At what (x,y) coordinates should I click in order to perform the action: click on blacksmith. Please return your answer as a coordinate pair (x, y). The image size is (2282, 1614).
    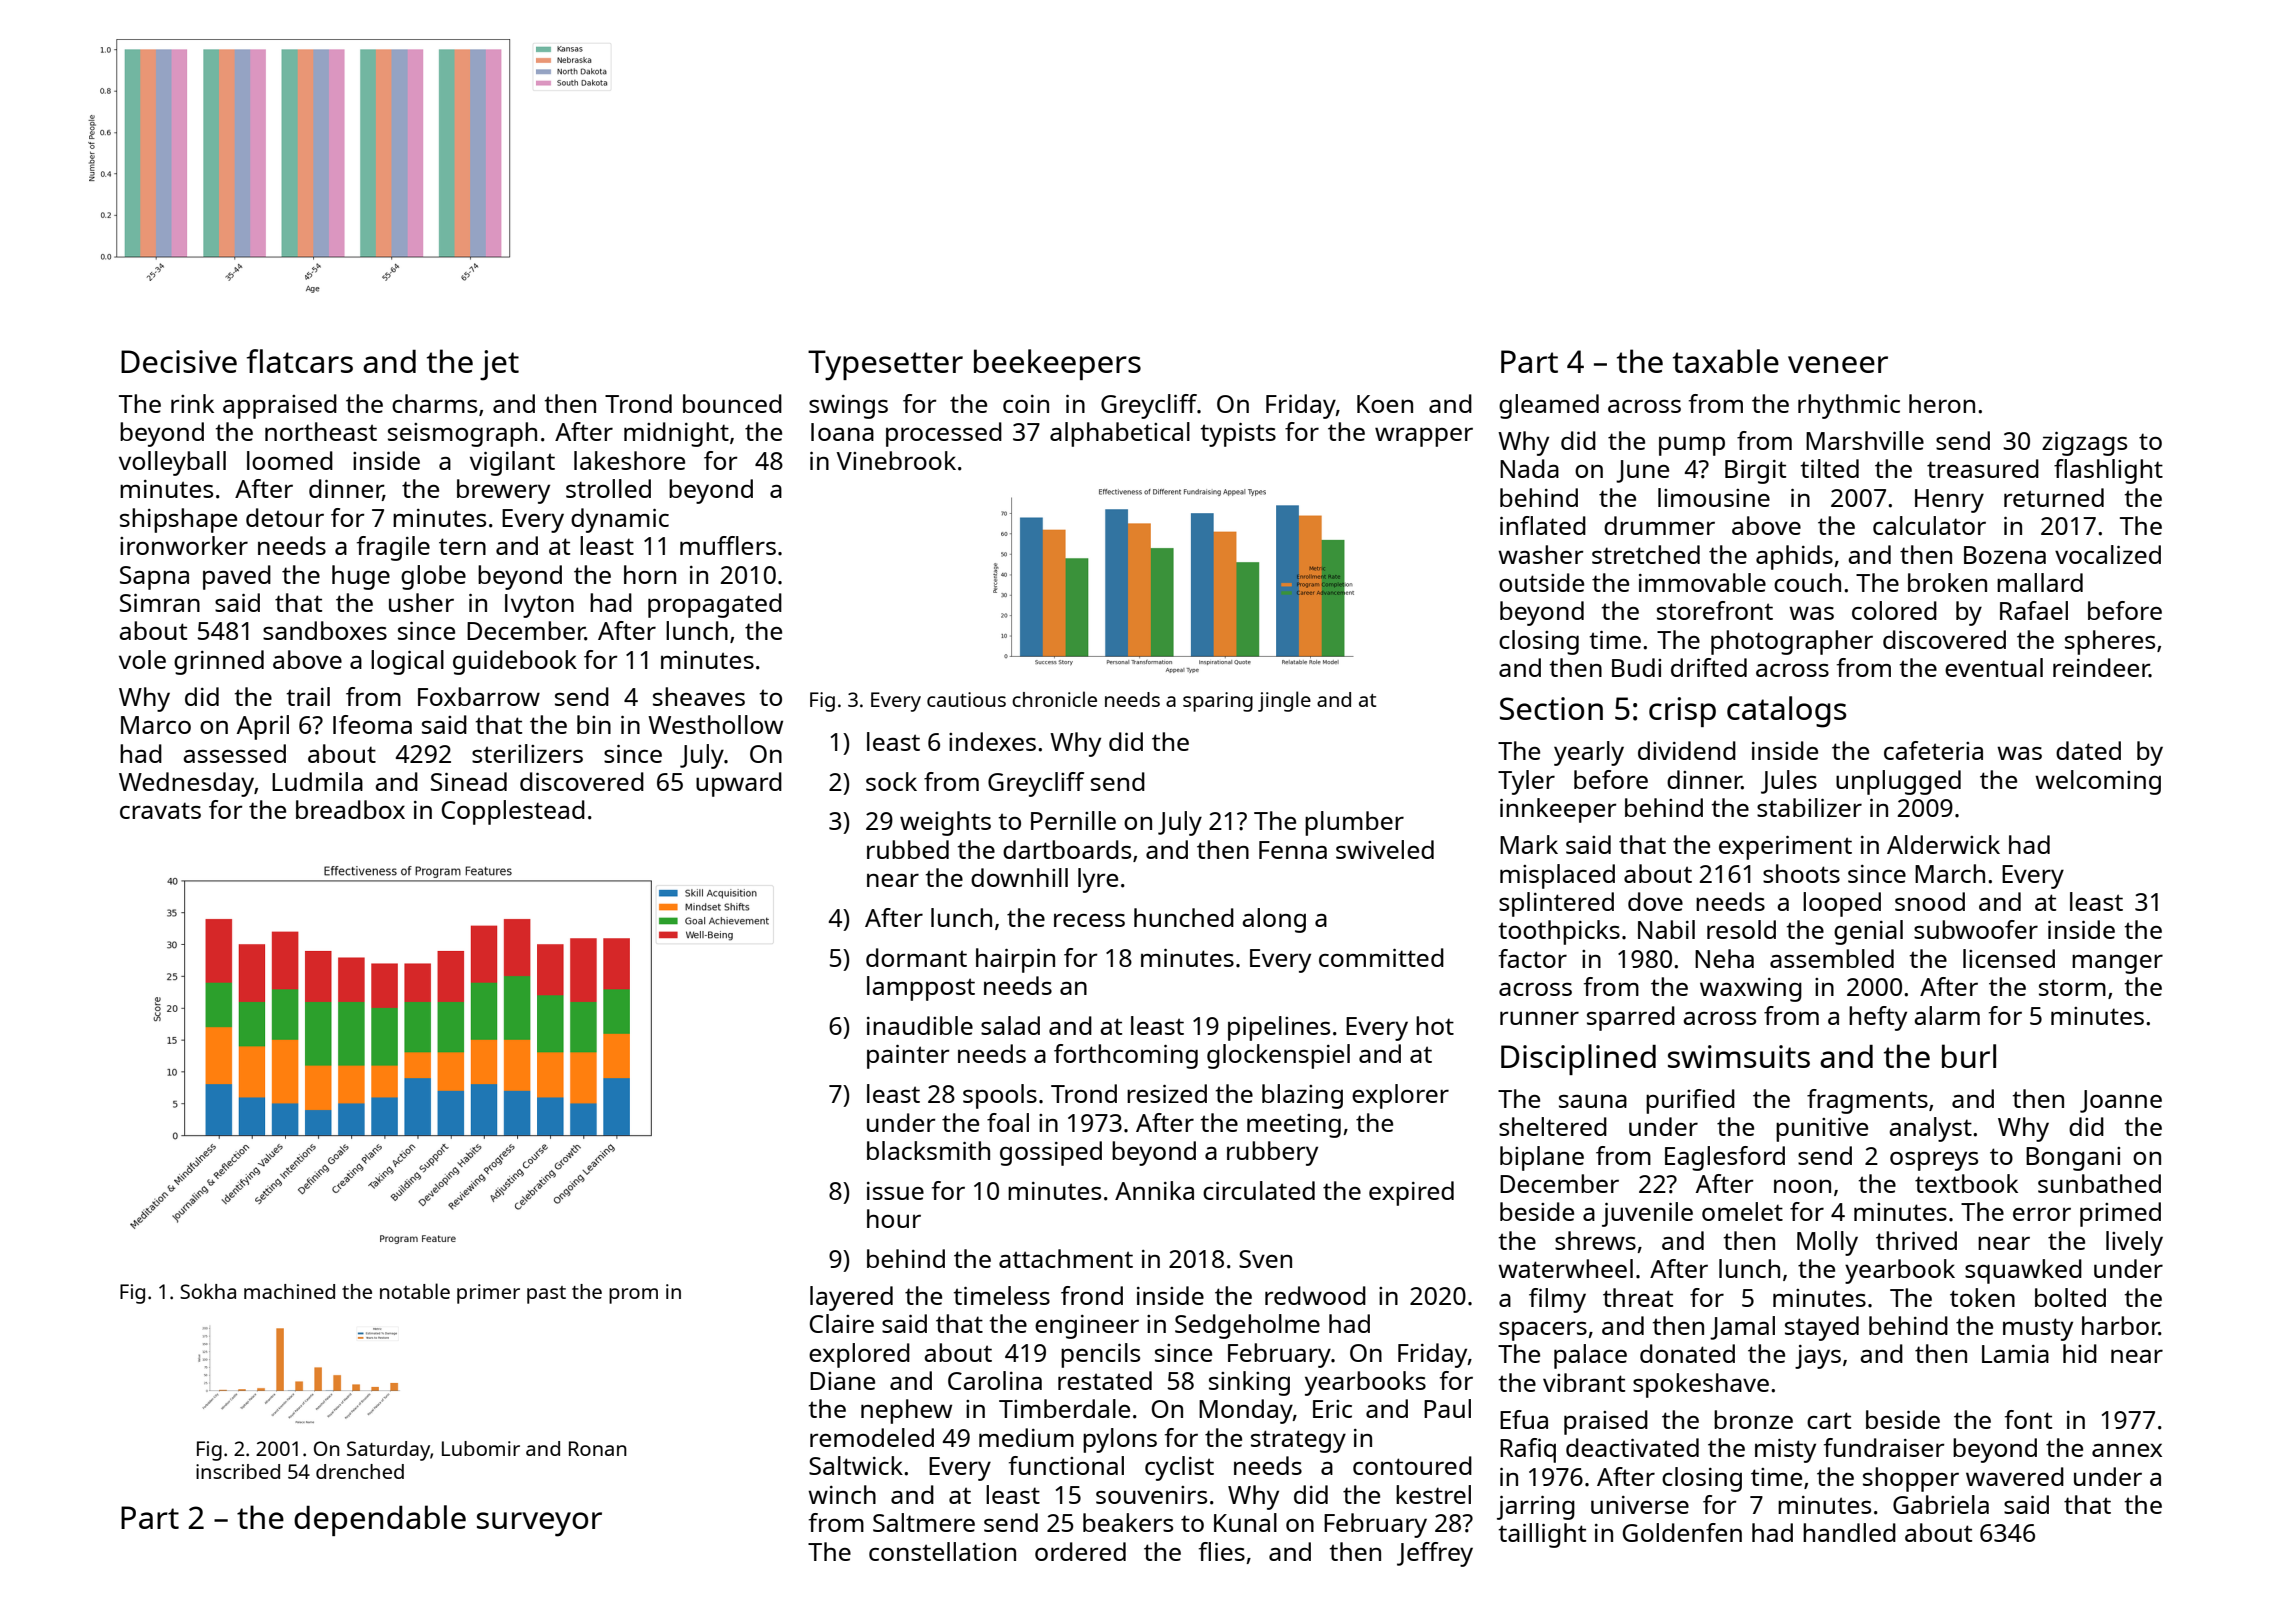
    Looking at the image, I should click on (928, 1150).
